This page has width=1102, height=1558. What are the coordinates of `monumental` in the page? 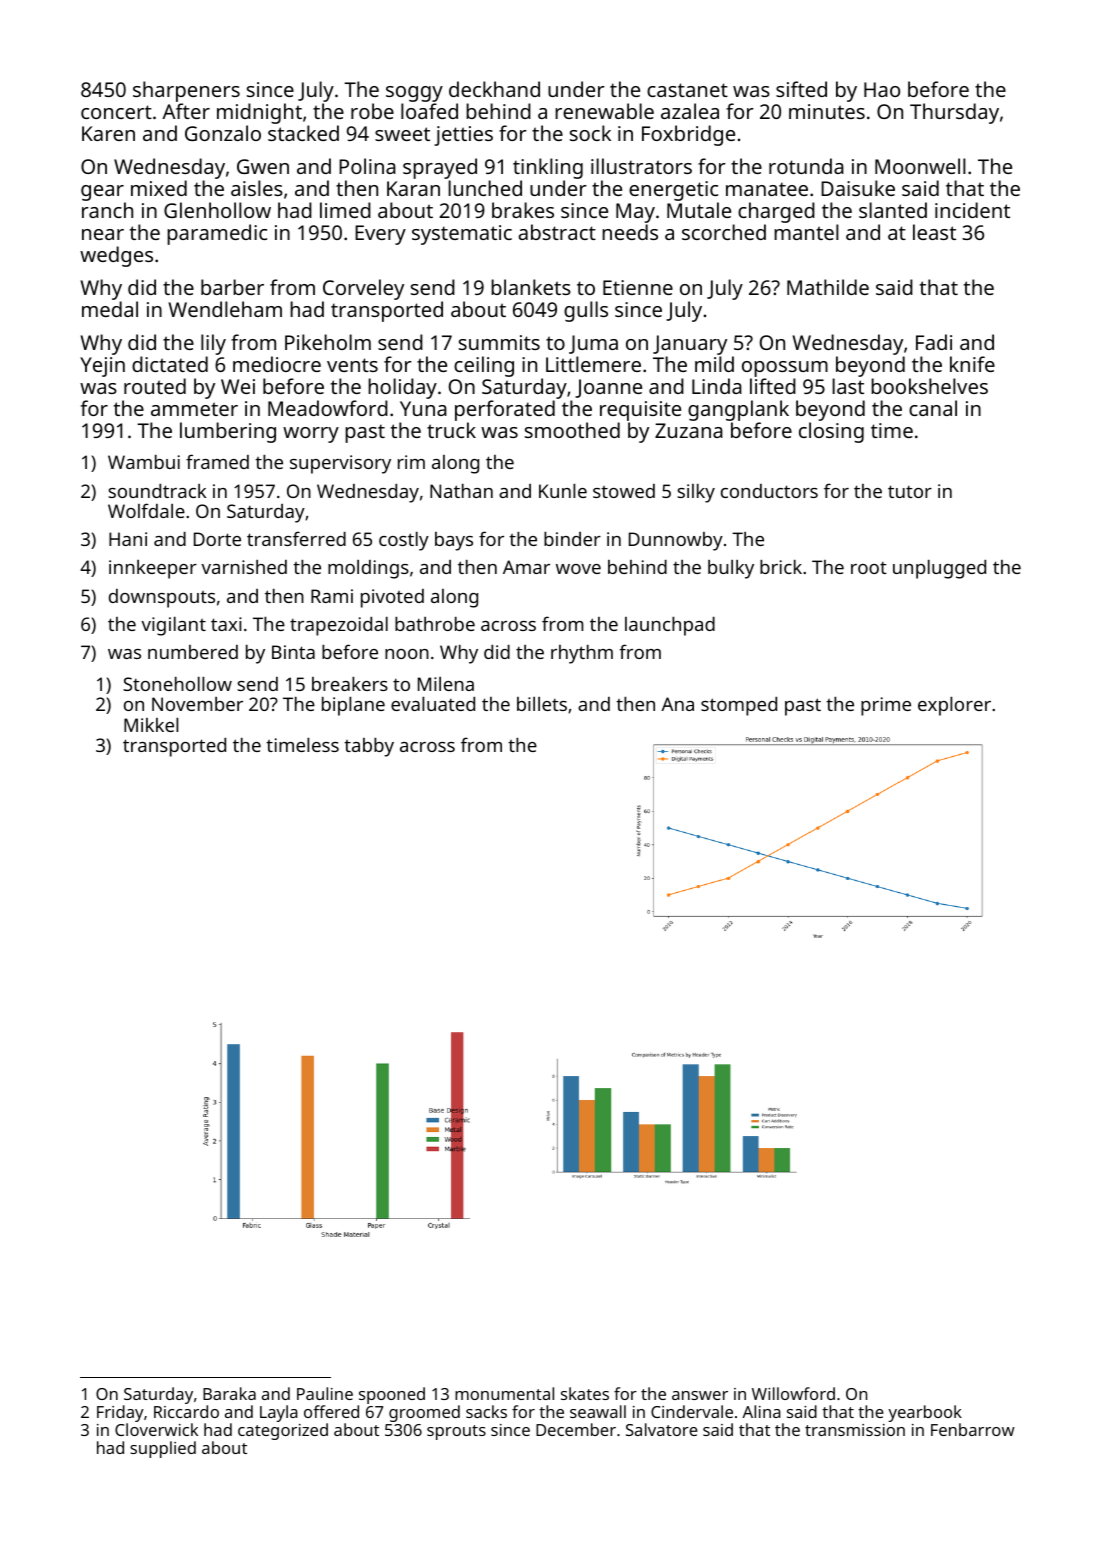 It's located at (504, 1393).
